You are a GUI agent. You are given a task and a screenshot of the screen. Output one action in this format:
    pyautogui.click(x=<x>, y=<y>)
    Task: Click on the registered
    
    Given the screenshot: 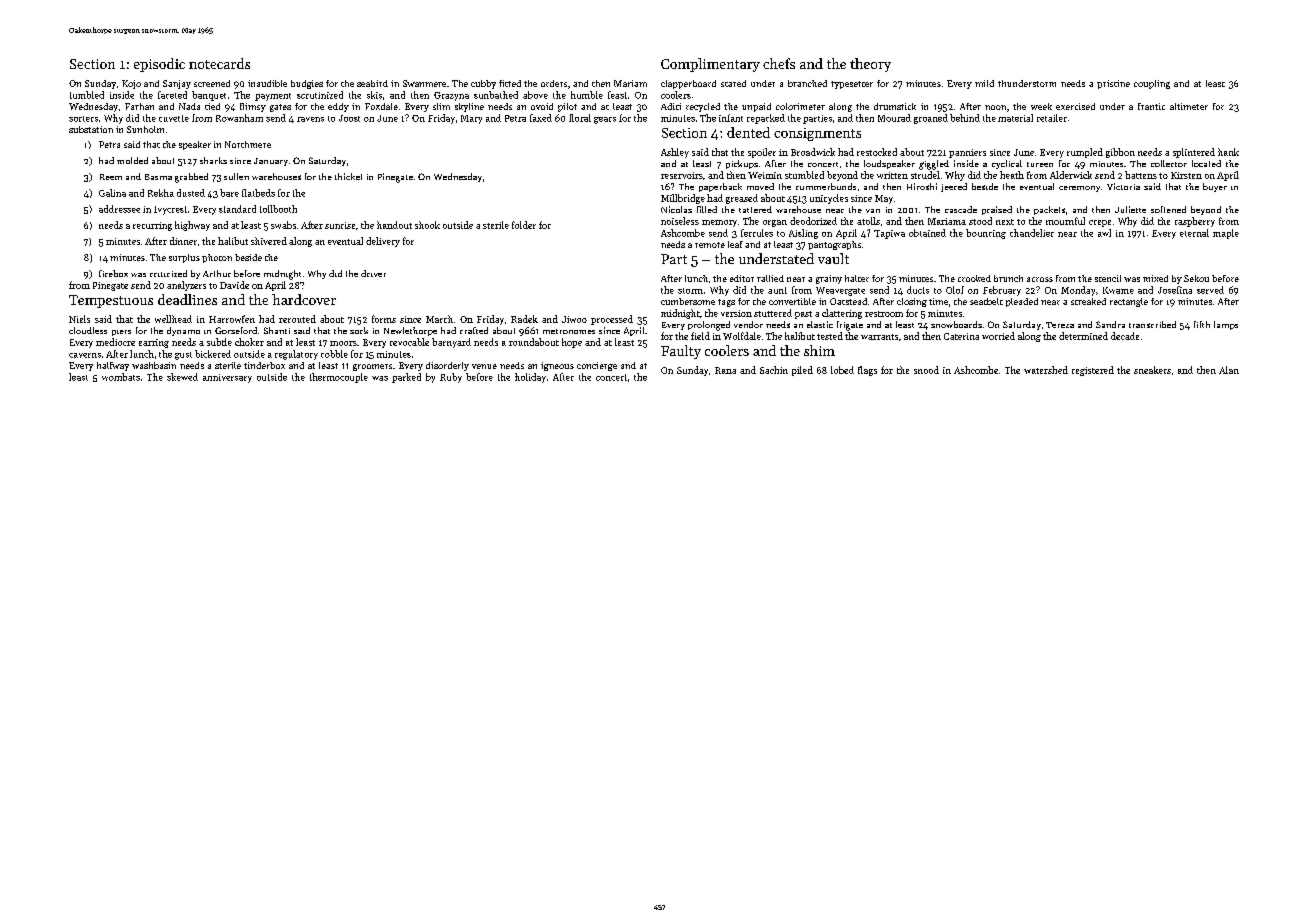 What is the action you would take?
    pyautogui.click(x=1093, y=371)
